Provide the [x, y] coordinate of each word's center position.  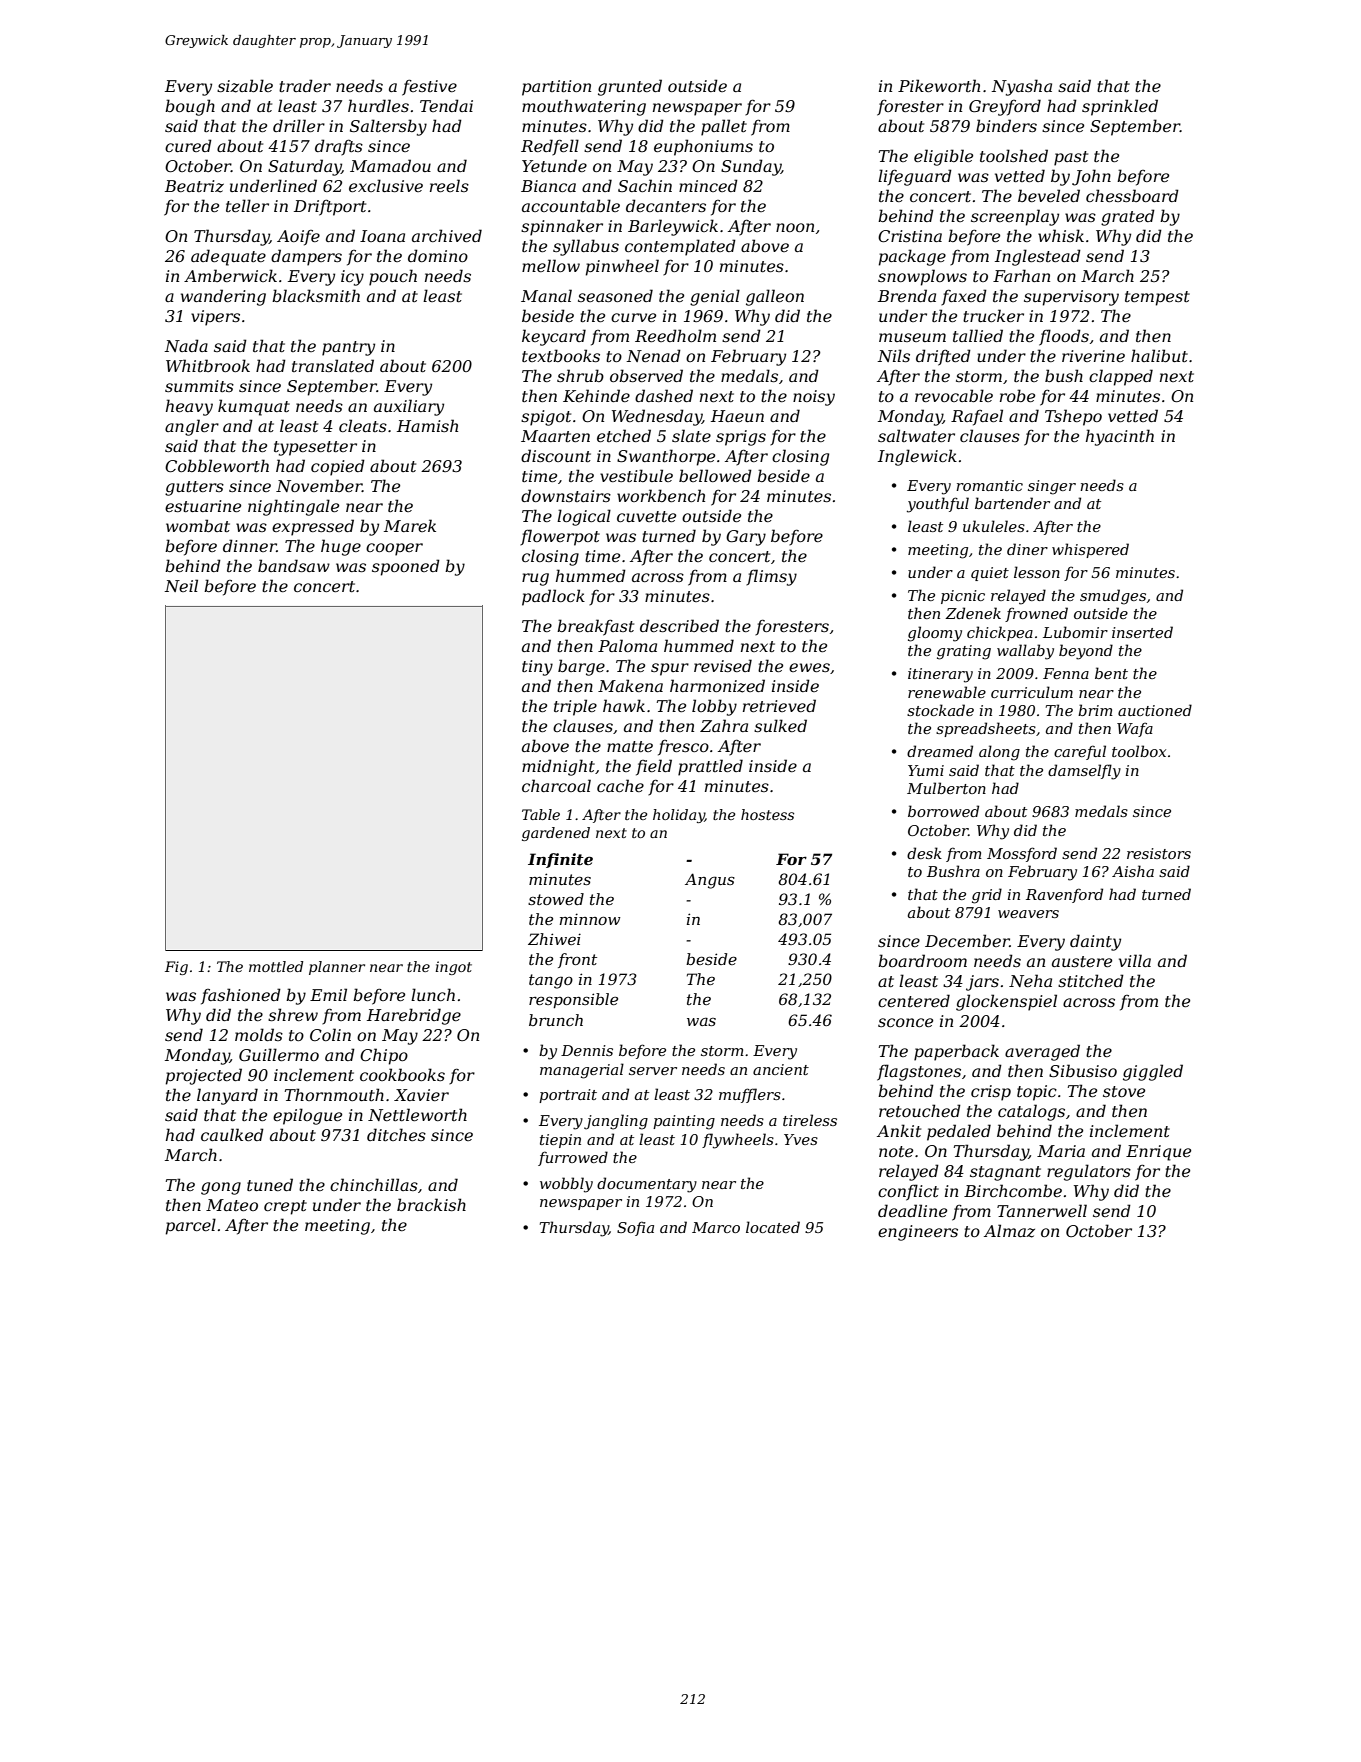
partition [556, 88]
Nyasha [1021, 87]
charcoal [556, 785]
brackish [431, 1204]
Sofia [635, 1228]
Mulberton [946, 788]
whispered [1090, 550]
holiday [679, 816]
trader [305, 85]
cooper [394, 549]
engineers [918, 1233]
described [679, 625]
